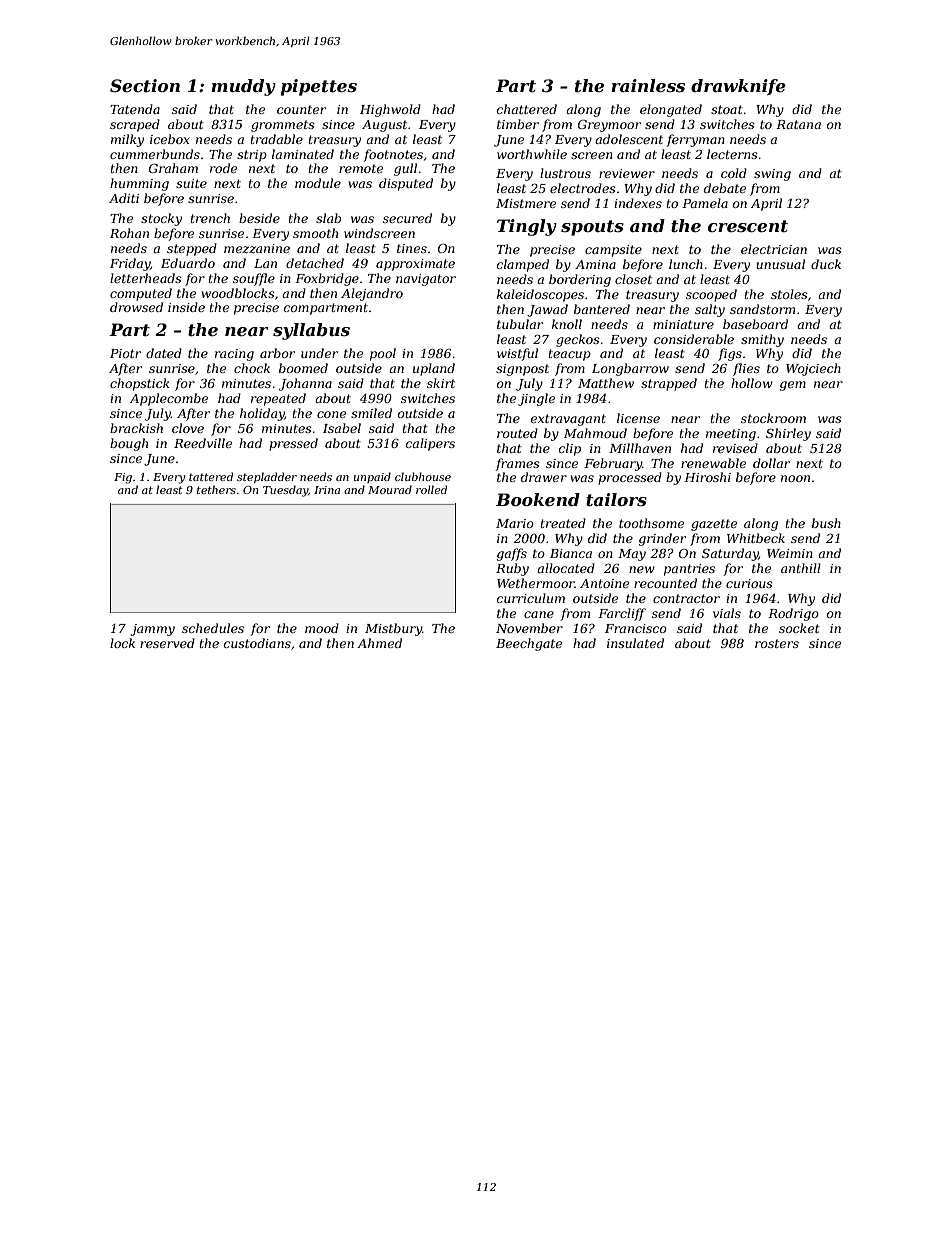  What do you see at coordinates (164, 353) in the page?
I see `dated` at bounding box center [164, 353].
